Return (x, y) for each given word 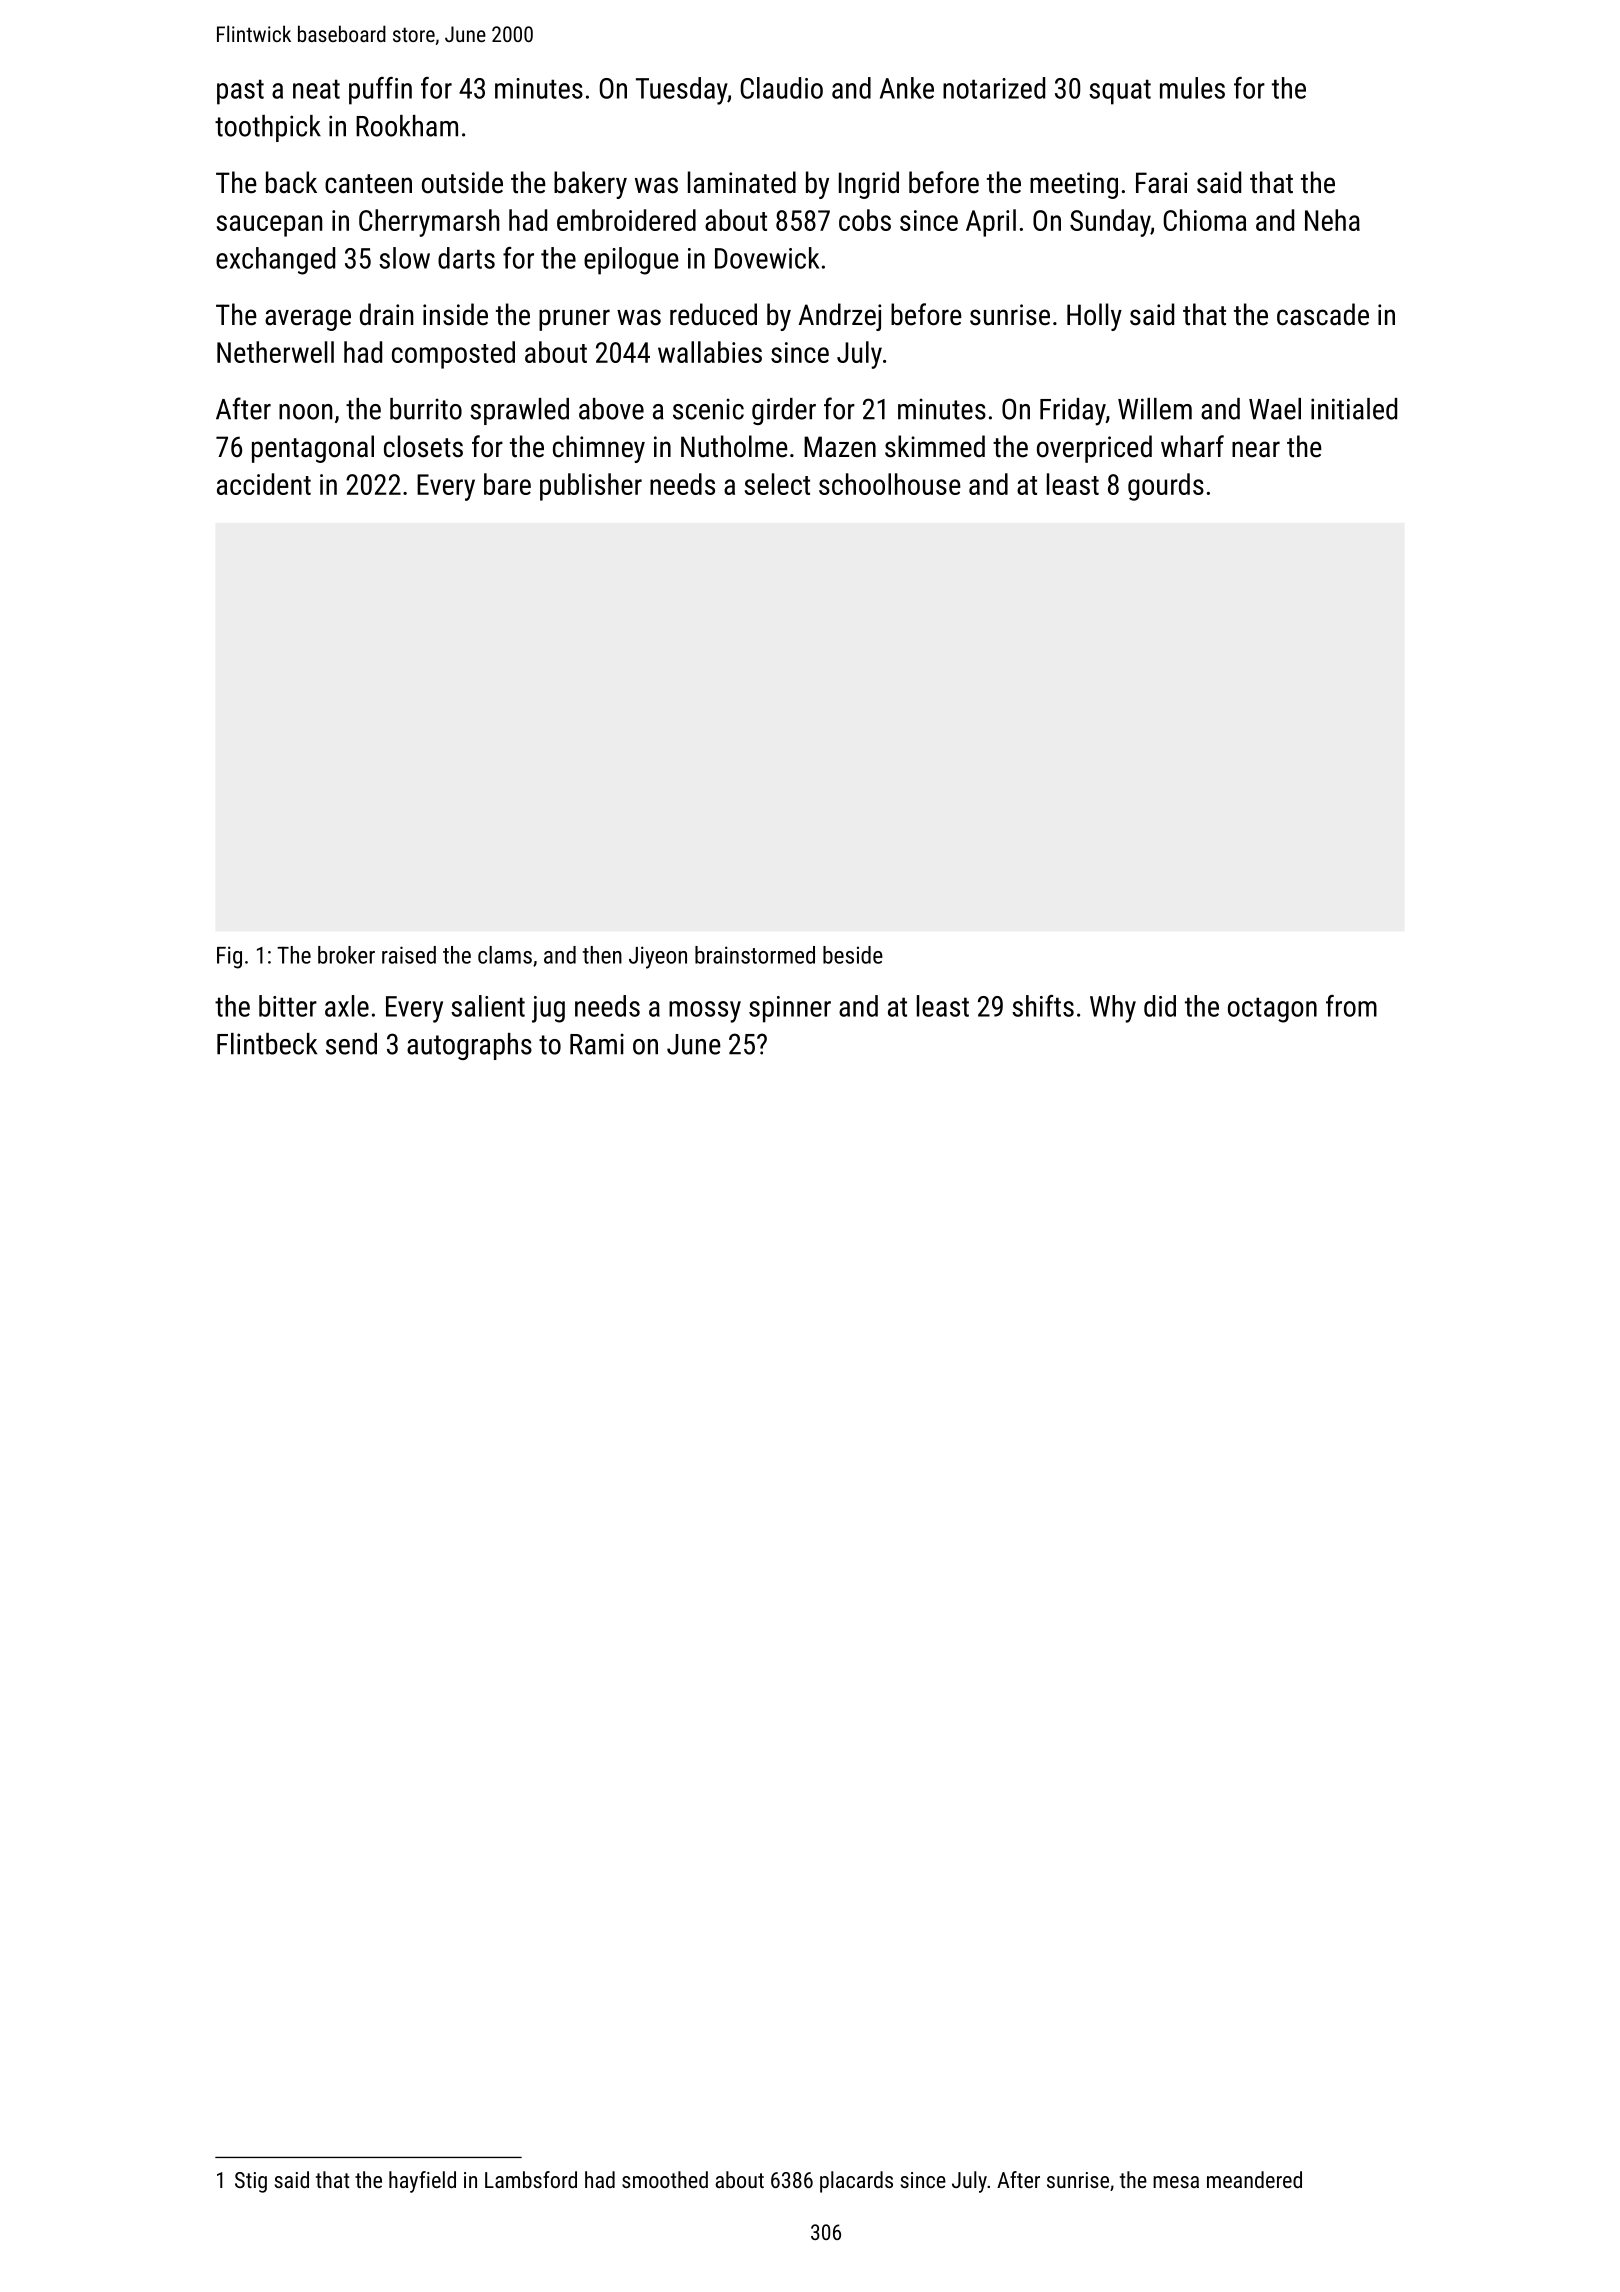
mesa (1176, 2182)
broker (346, 955)
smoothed (665, 2179)
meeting (1074, 185)
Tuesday (681, 91)
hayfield (422, 2182)
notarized (994, 88)
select (777, 484)
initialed (1354, 409)
